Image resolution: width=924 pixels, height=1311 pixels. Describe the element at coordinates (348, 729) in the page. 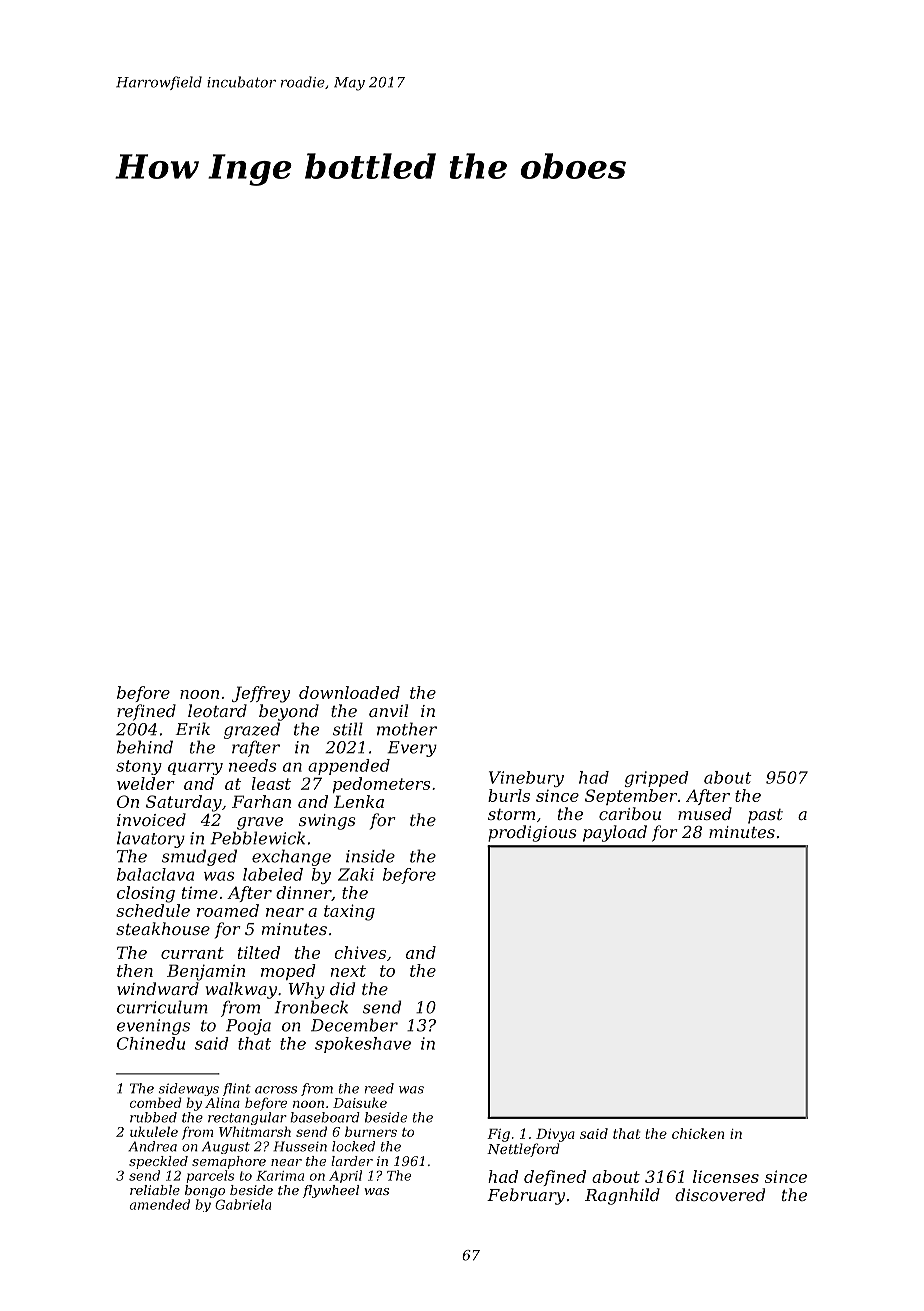

I see `still` at that location.
